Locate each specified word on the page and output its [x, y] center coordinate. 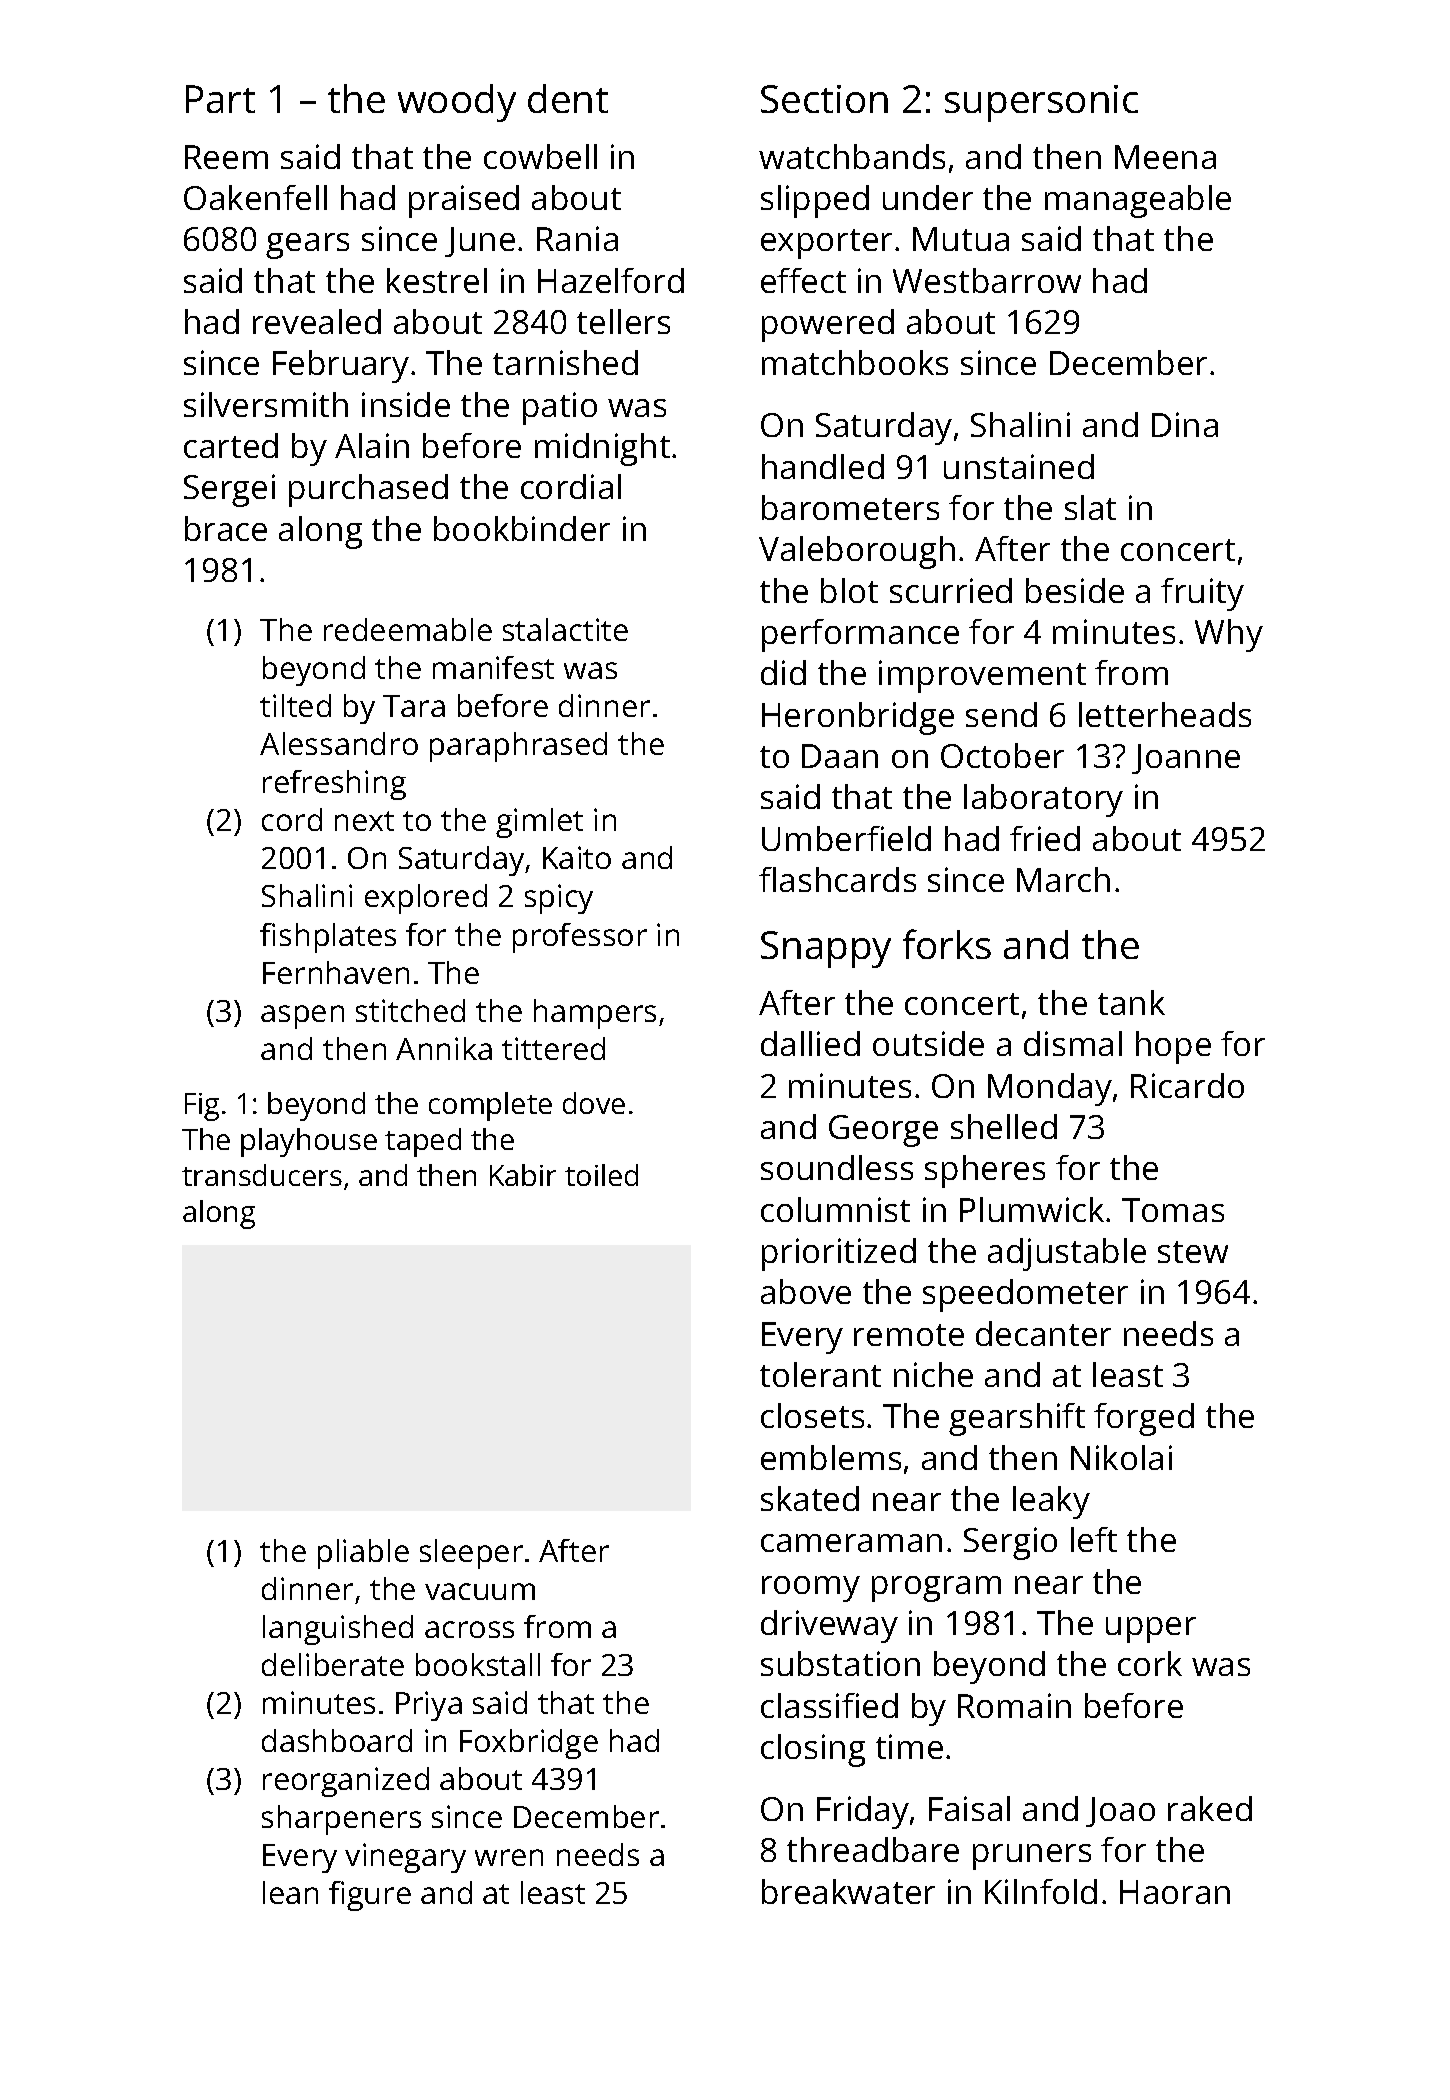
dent [568, 98]
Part [220, 99]
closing [813, 1750]
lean [290, 1892]
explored [426, 899]
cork [1150, 1663]
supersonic [1041, 103]
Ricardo [1187, 1085]
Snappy [826, 949]
